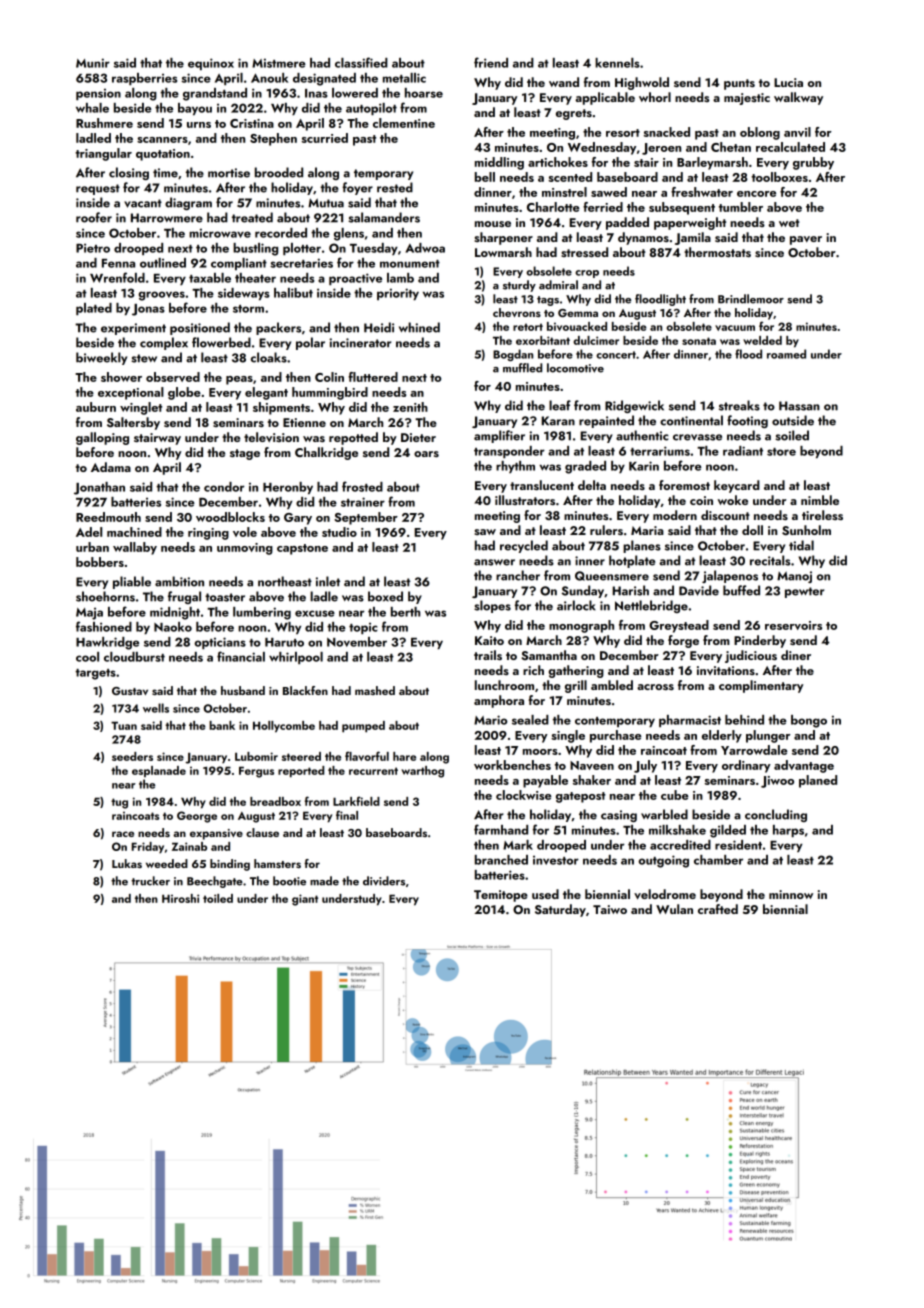 Image resolution: width=924 pixels, height=1308 pixels. What do you see at coordinates (717, 252) in the screenshot?
I see `thermostats` at bounding box center [717, 252].
